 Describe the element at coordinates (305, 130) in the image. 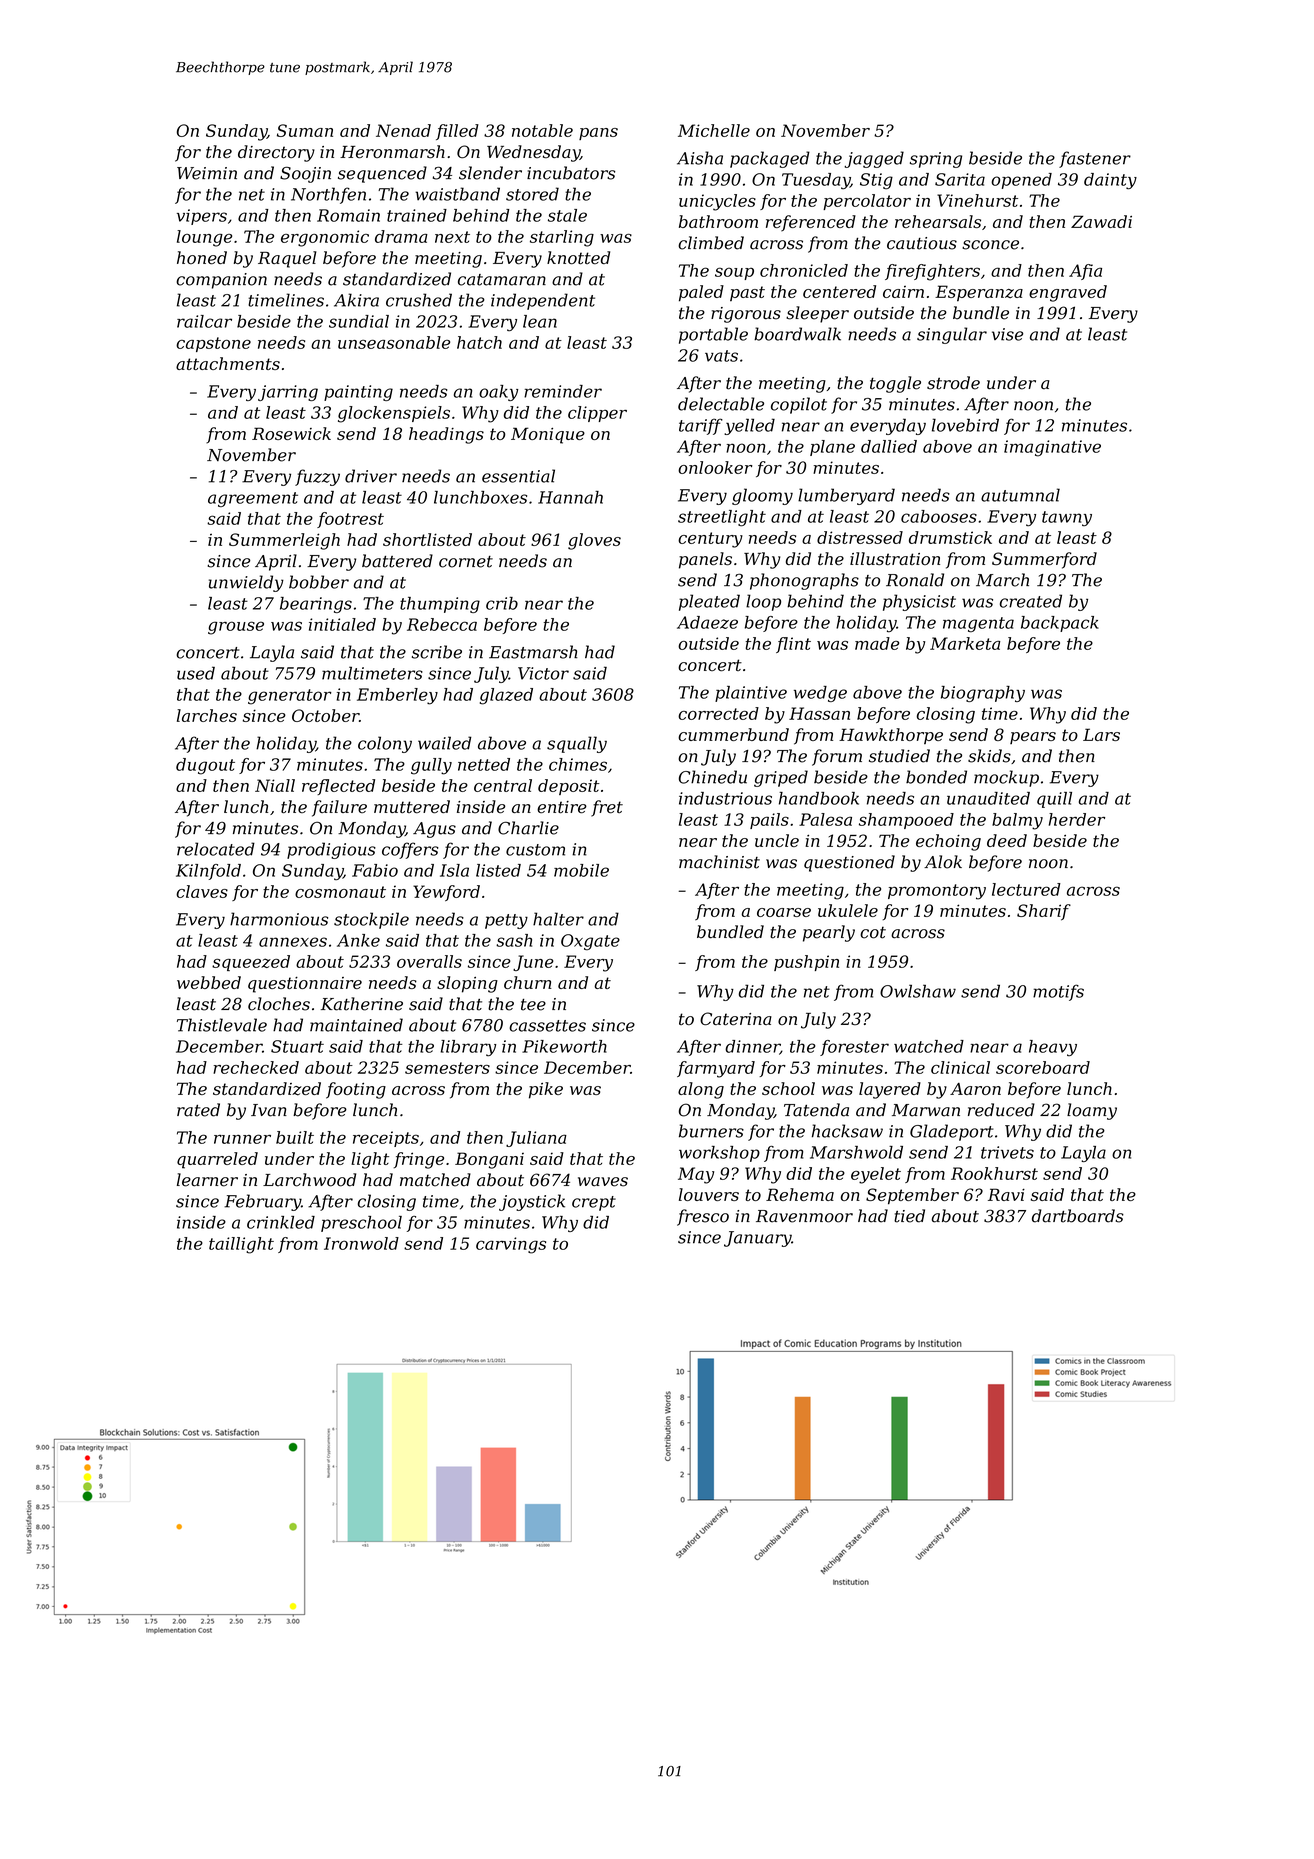

I see `Suman` at that location.
